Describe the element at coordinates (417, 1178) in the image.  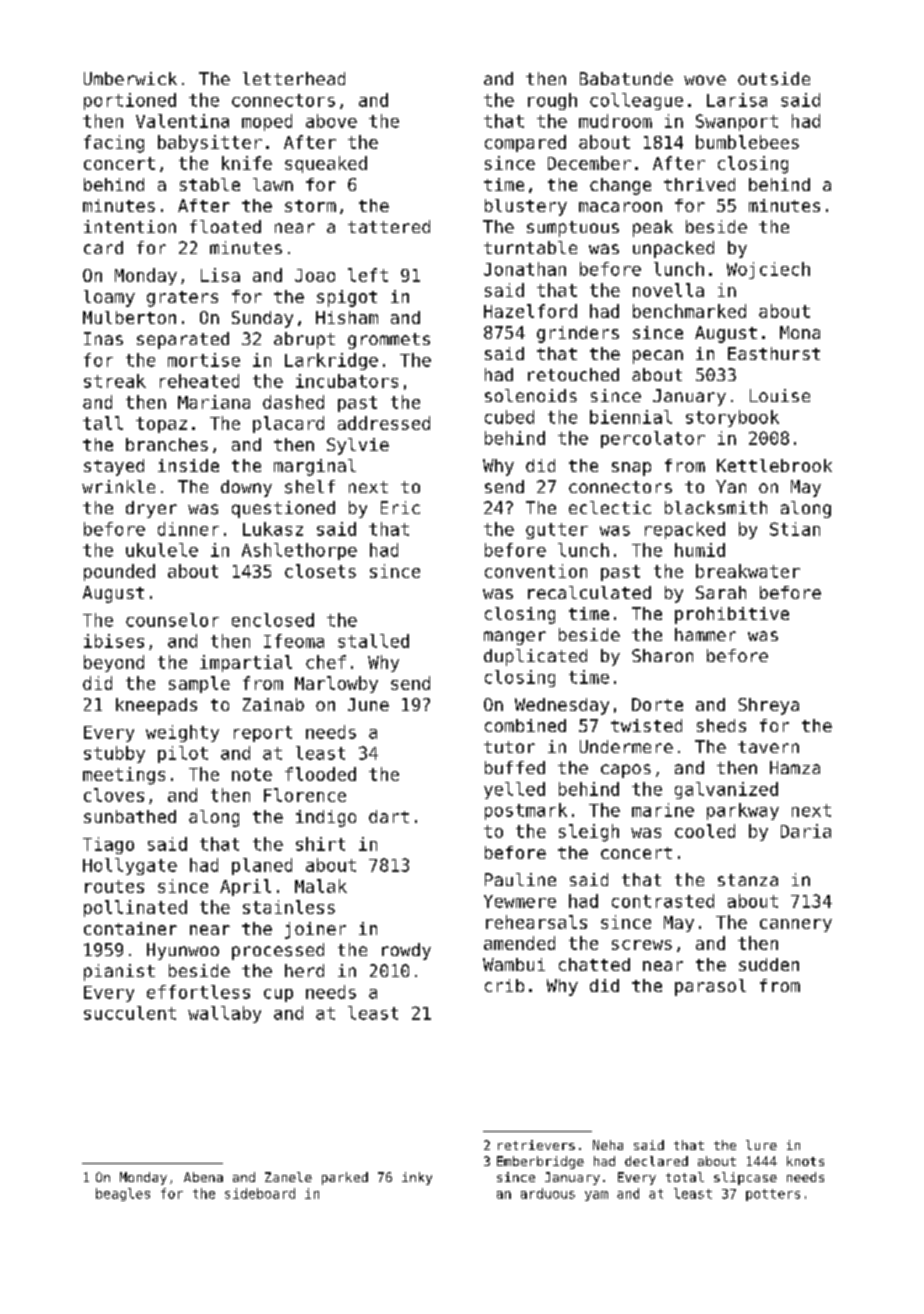
I see `inky` at that location.
